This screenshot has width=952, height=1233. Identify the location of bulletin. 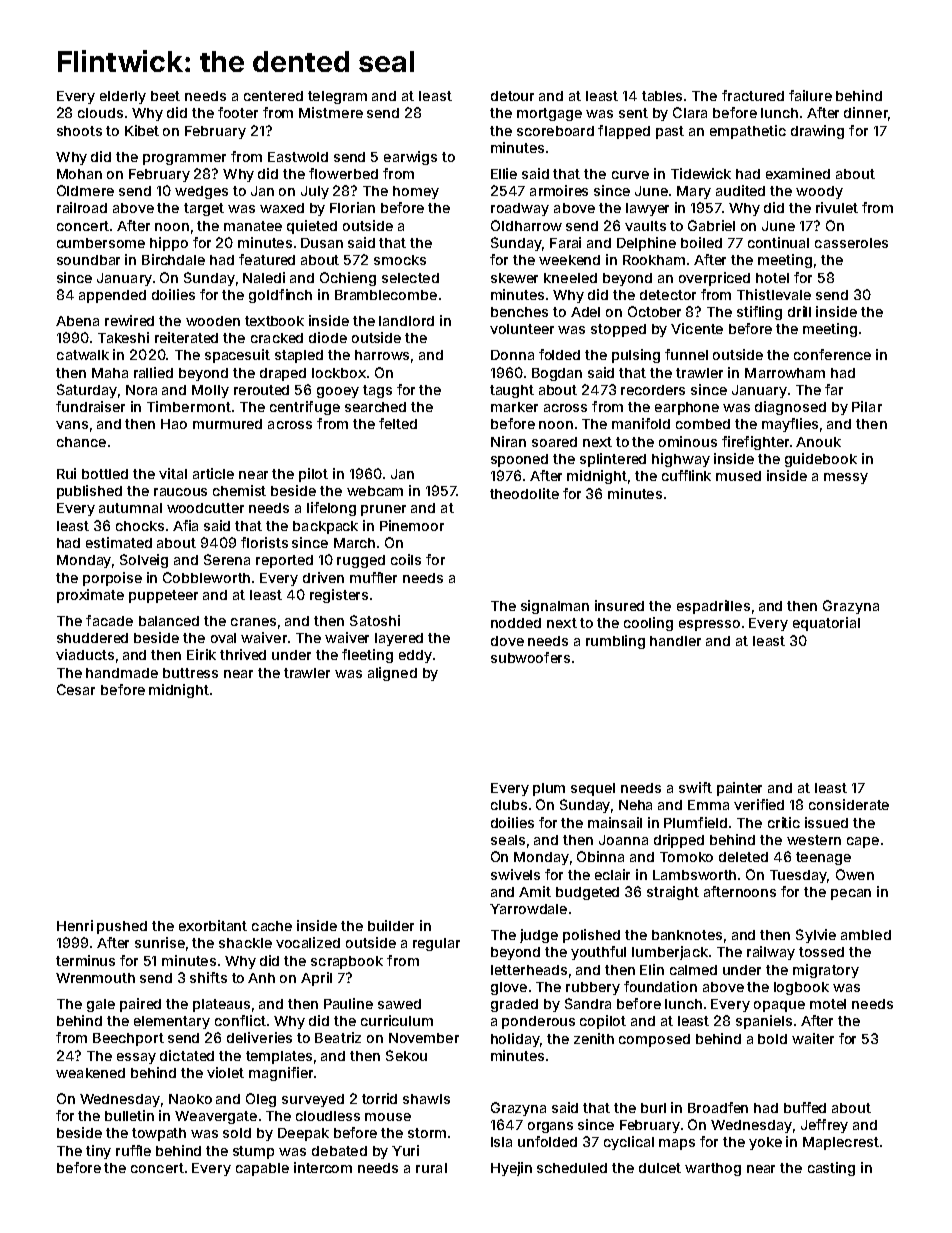
(129, 1115).
